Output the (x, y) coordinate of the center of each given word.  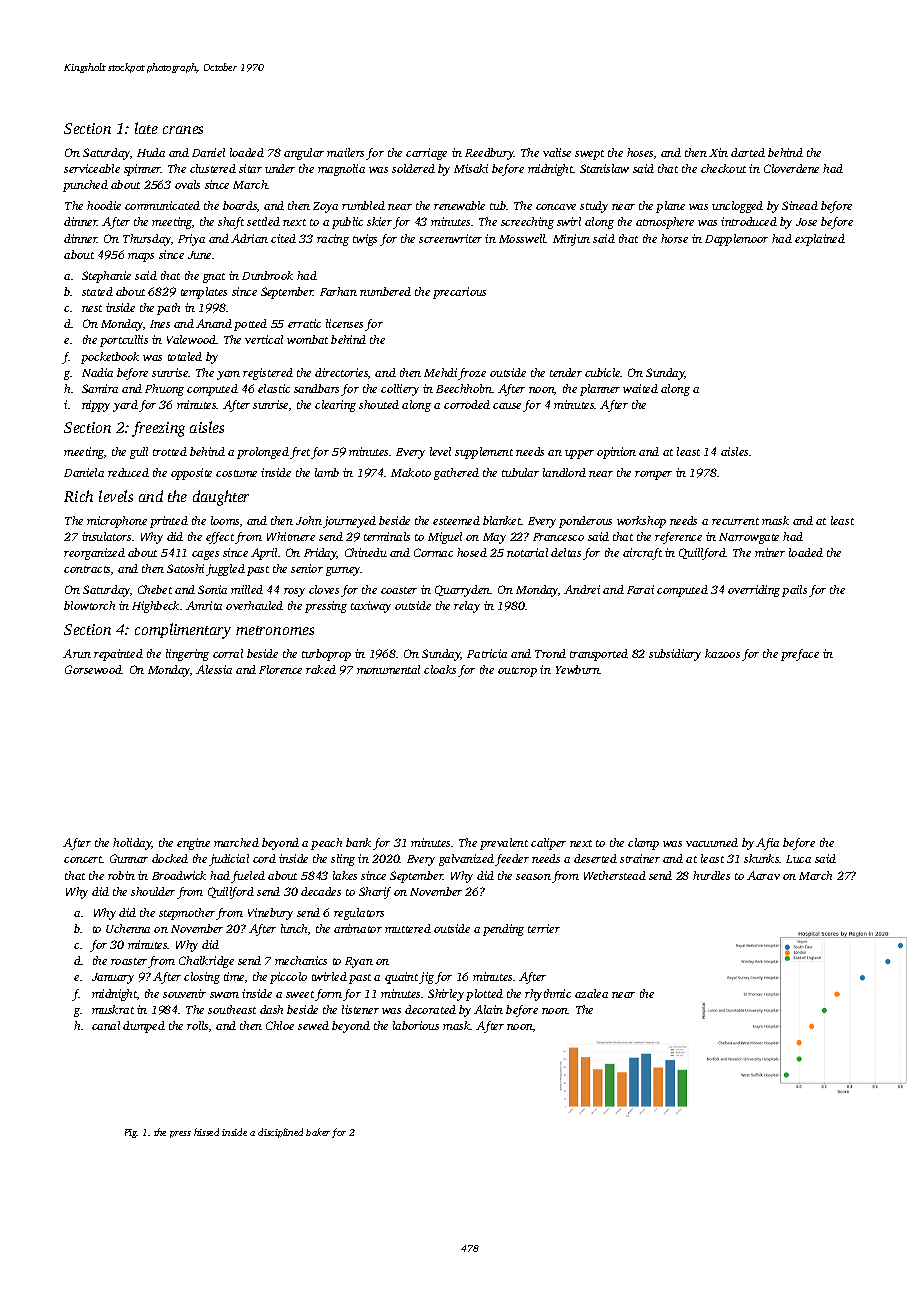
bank (358, 842)
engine (193, 844)
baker (318, 1132)
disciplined (280, 1133)
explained (820, 240)
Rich (78, 496)
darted (748, 152)
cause (507, 406)
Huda (151, 152)
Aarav (763, 875)
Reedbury (489, 154)
